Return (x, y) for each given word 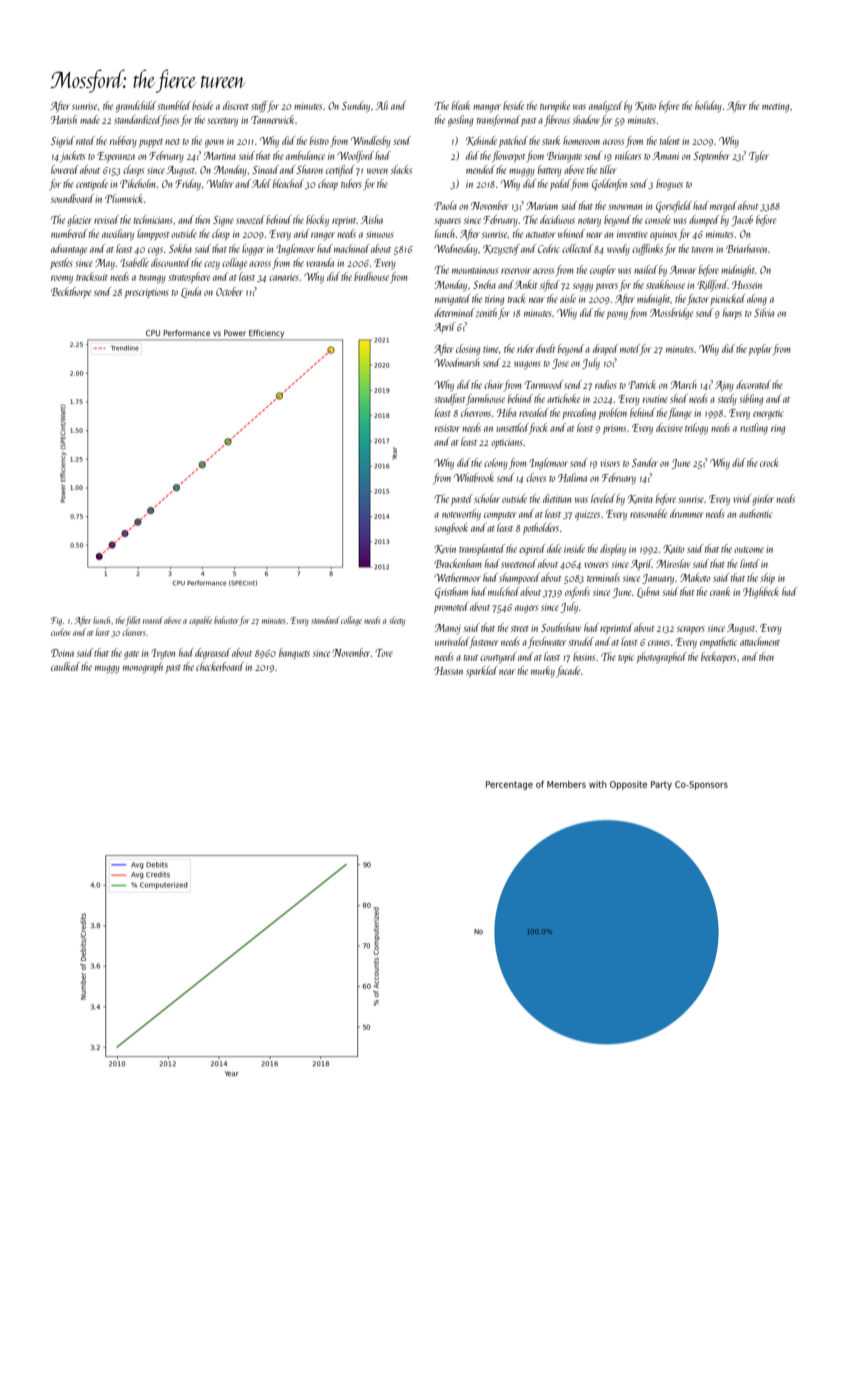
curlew (61, 632)
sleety (397, 621)
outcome (749, 550)
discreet (236, 105)
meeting (775, 107)
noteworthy (461, 515)
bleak (461, 105)
